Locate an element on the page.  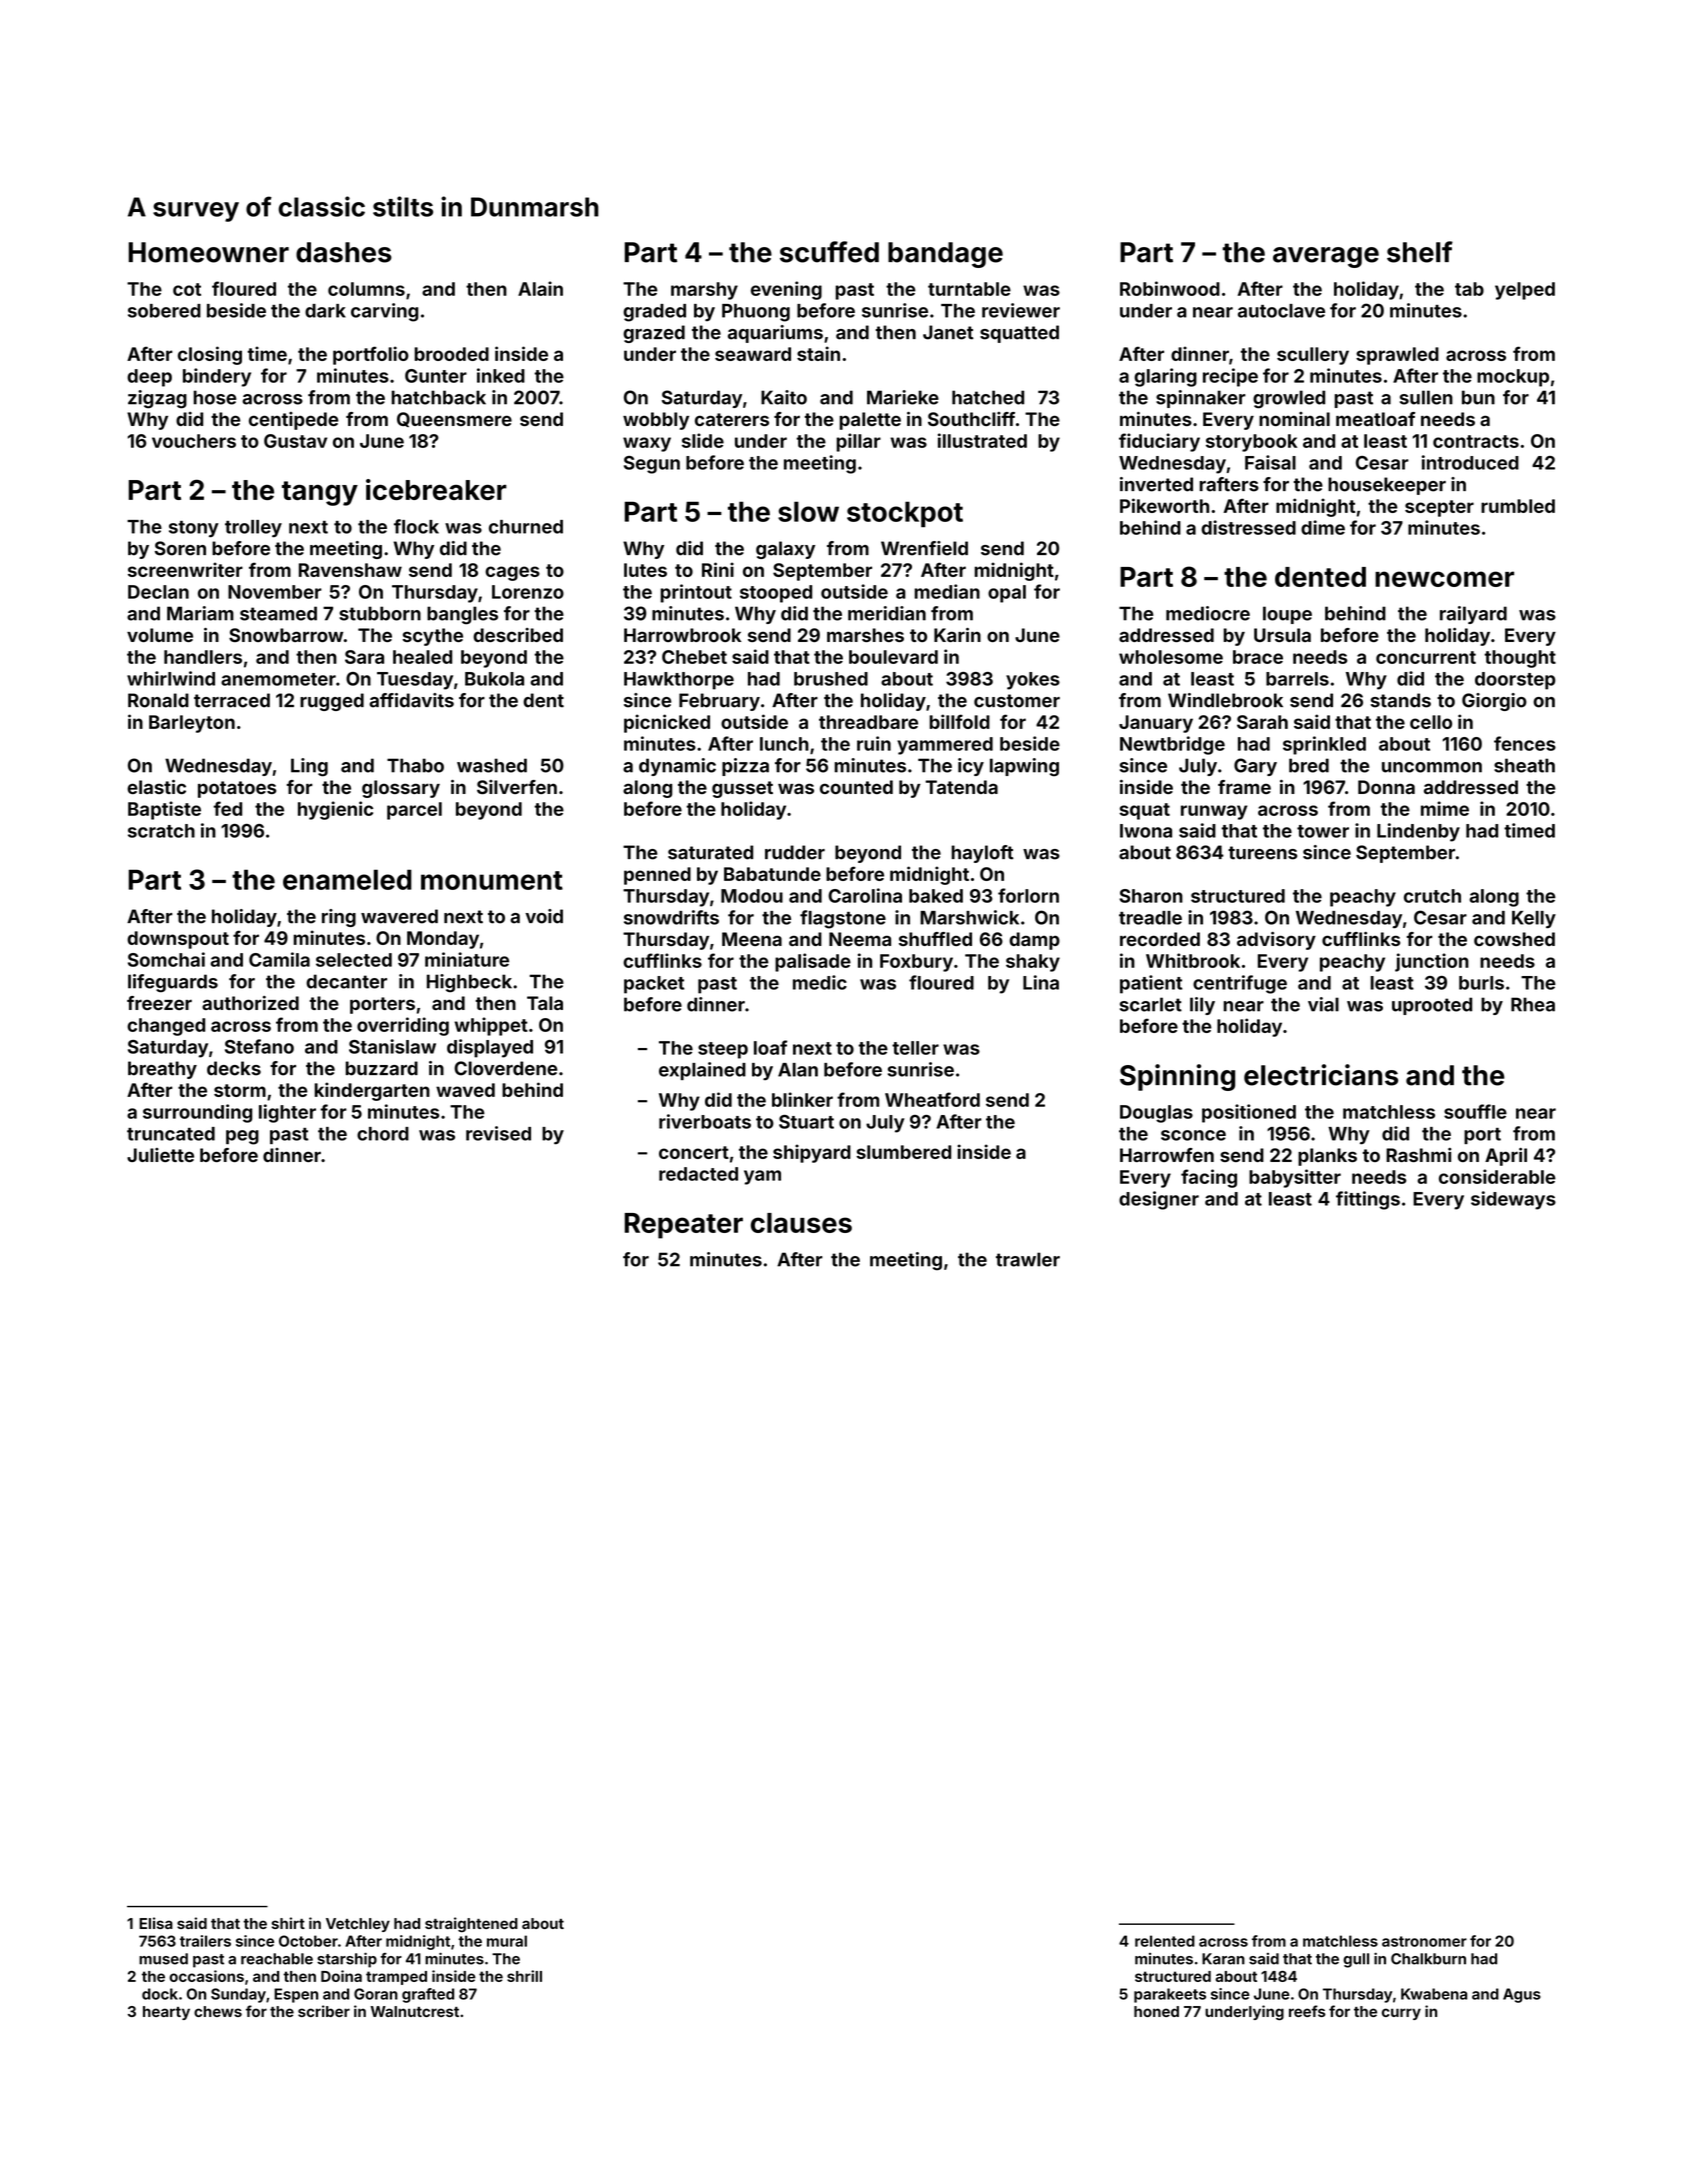
miniature is located at coordinates (467, 959).
